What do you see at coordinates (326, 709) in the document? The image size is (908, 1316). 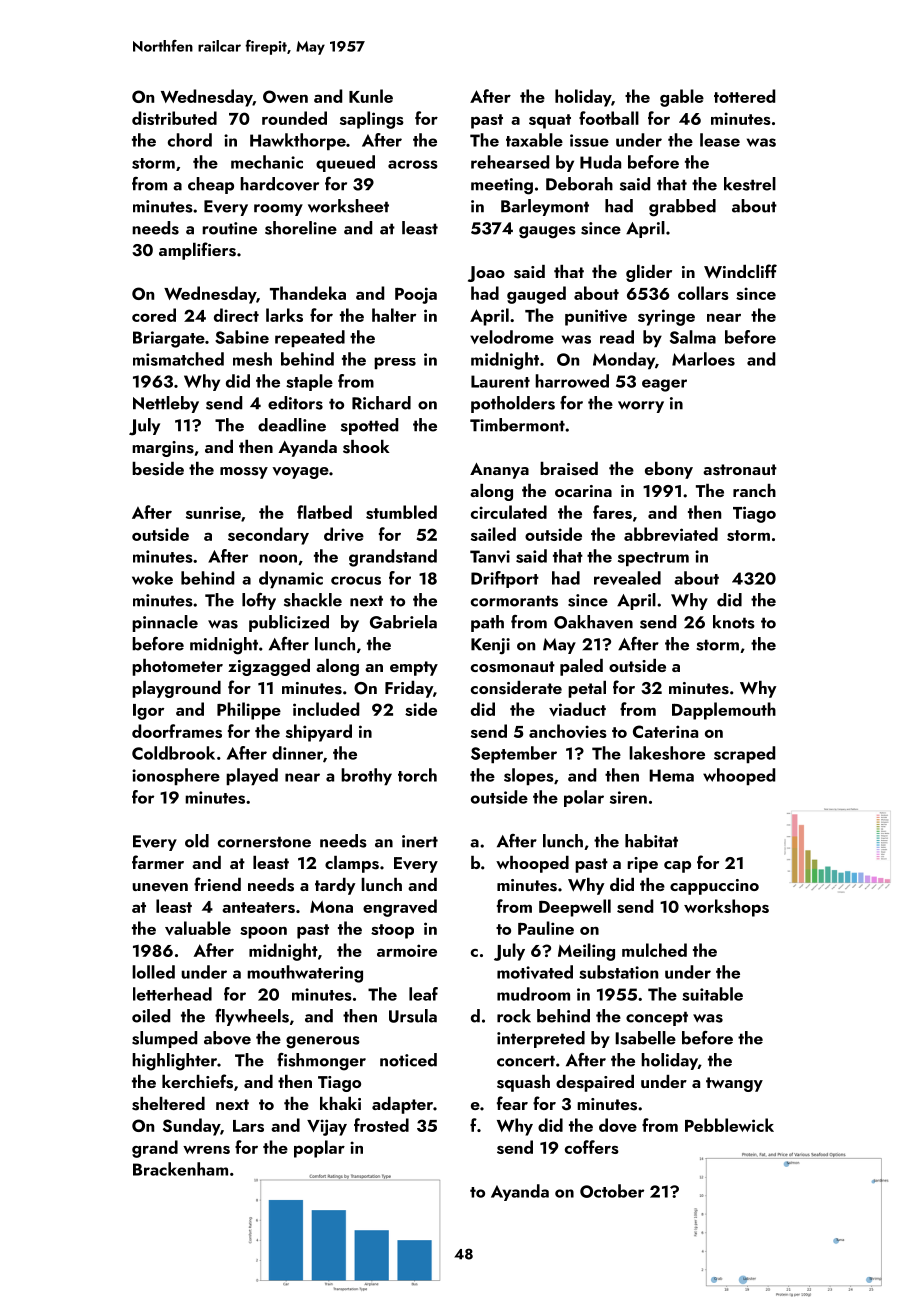 I see `included` at bounding box center [326, 709].
